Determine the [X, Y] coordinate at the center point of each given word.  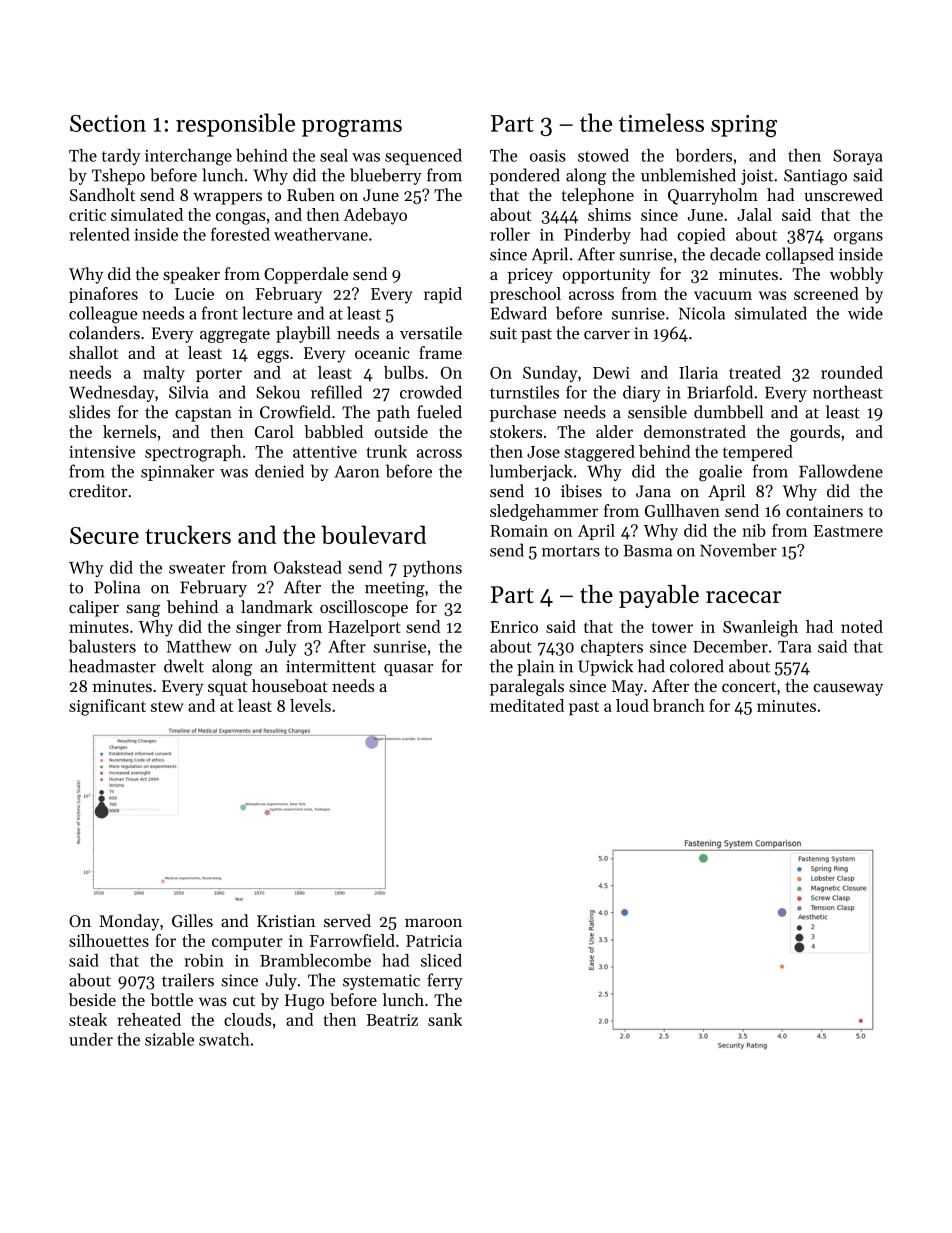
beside [92, 999]
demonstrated [695, 431]
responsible [235, 125]
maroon [433, 922]
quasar [408, 670]
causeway [848, 689]
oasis [548, 155]
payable [659, 596]
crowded [431, 392]
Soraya [858, 157]
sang [143, 610]
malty [164, 374]
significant [107, 707]
